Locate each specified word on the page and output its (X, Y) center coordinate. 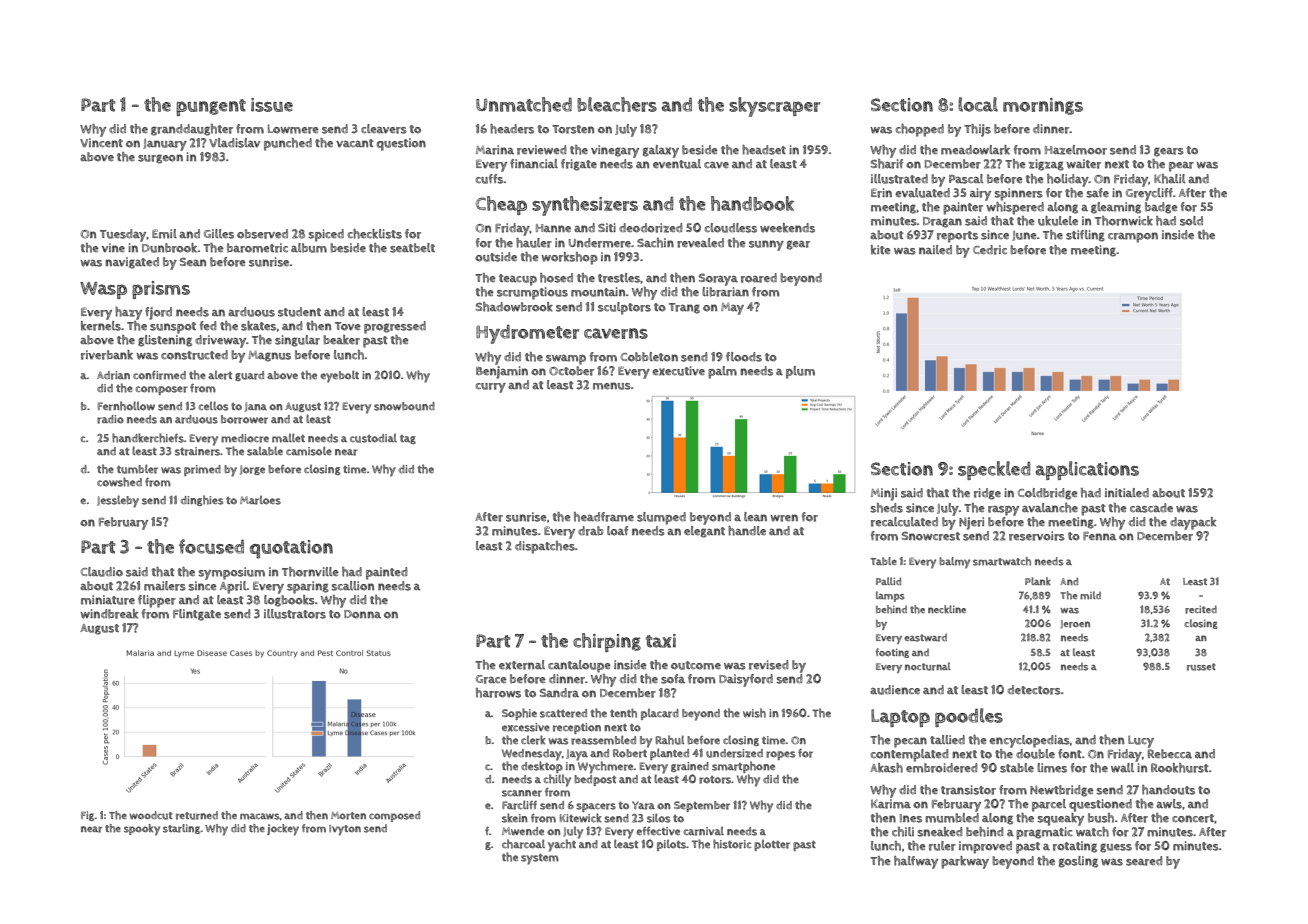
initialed (1127, 492)
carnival (703, 831)
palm (722, 372)
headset (764, 150)
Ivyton (345, 830)
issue (272, 105)
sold (1191, 221)
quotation (291, 549)
